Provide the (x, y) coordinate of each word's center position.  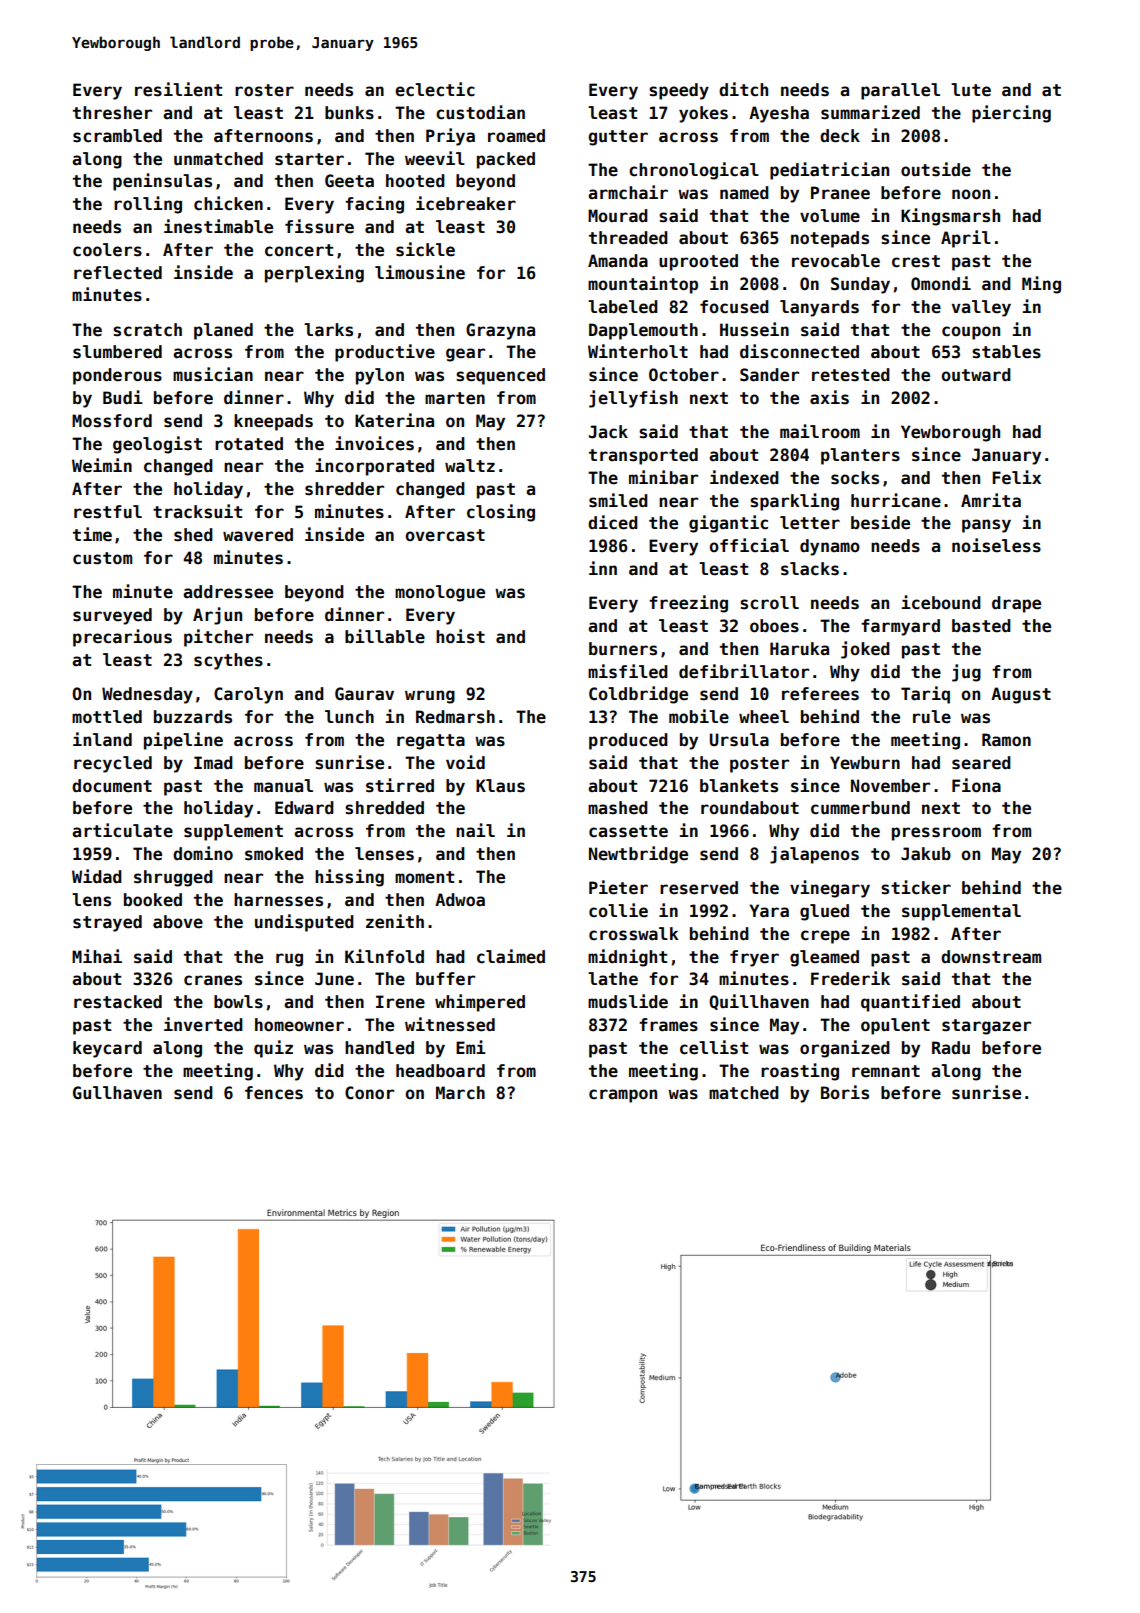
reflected (118, 273)
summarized (870, 112)
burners (623, 649)
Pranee (840, 193)
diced (613, 522)
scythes (228, 661)
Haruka (799, 649)
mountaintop (643, 285)
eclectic (435, 89)
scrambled (117, 136)
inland (102, 739)
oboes (774, 626)
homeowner (299, 1025)
